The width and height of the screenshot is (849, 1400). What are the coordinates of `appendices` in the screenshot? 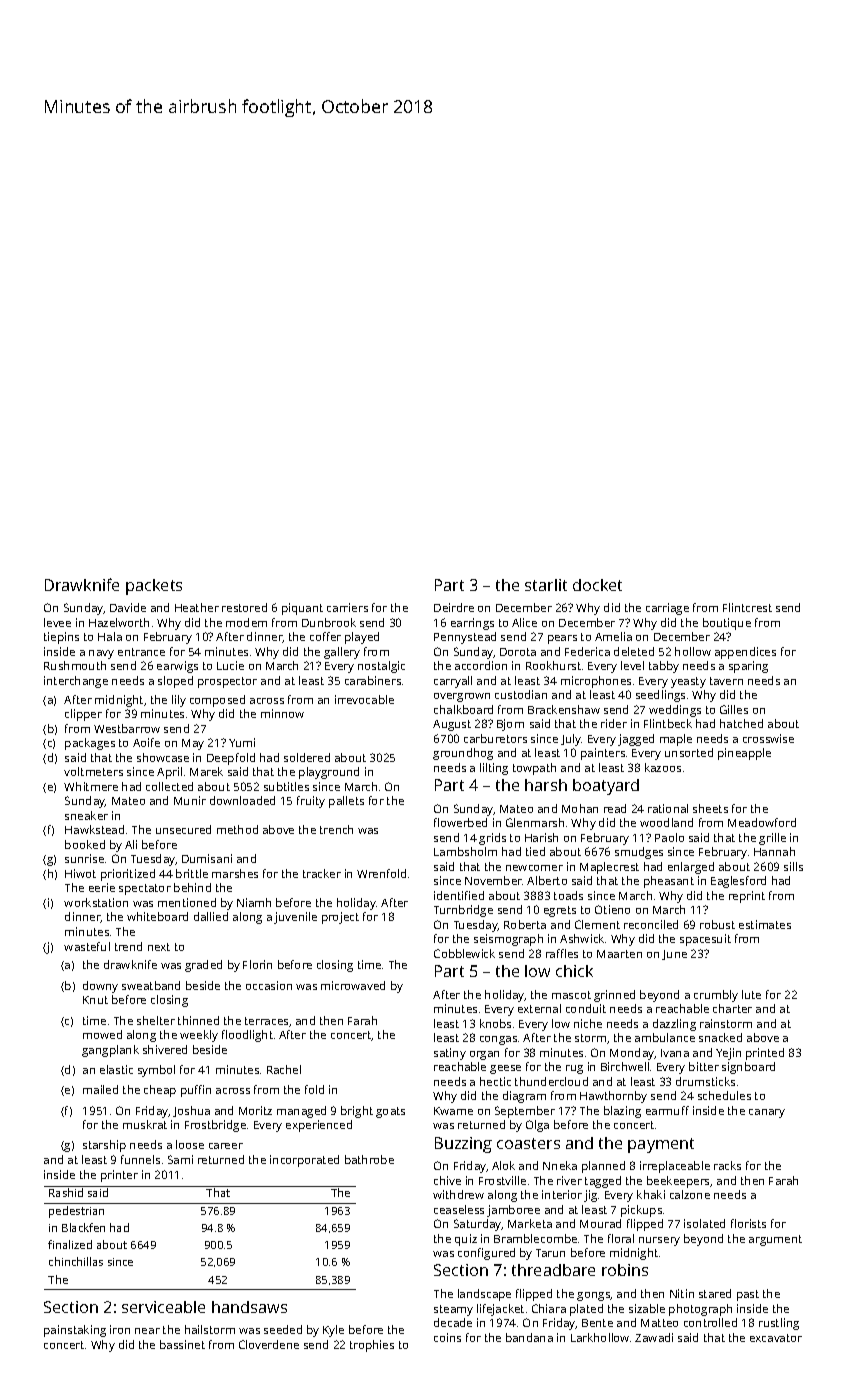 It's located at (745, 653).
